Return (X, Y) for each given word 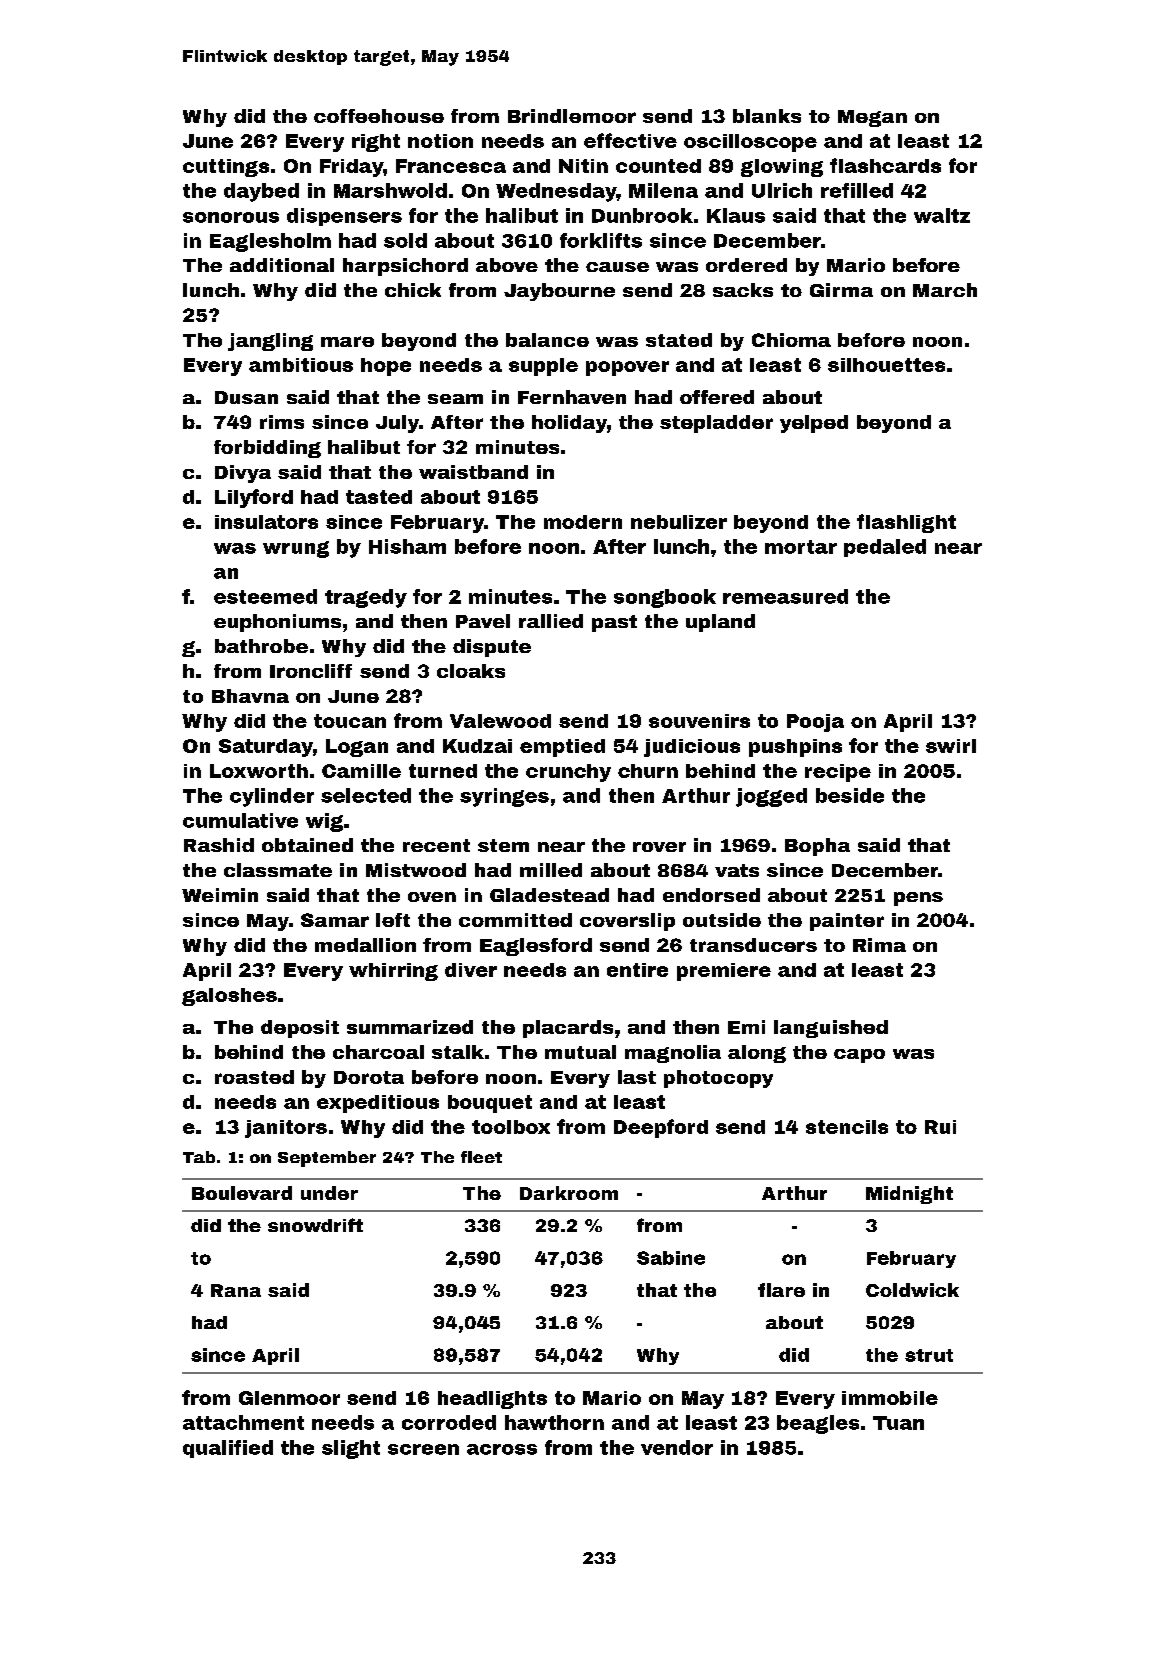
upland (720, 623)
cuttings (226, 168)
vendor (677, 1447)
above (507, 265)
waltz (942, 215)
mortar (801, 547)
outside (722, 920)
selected (366, 795)
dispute (492, 648)
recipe (838, 773)
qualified (228, 1449)
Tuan (898, 1423)
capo (859, 1056)
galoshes (229, 997)
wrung (296, 549)
